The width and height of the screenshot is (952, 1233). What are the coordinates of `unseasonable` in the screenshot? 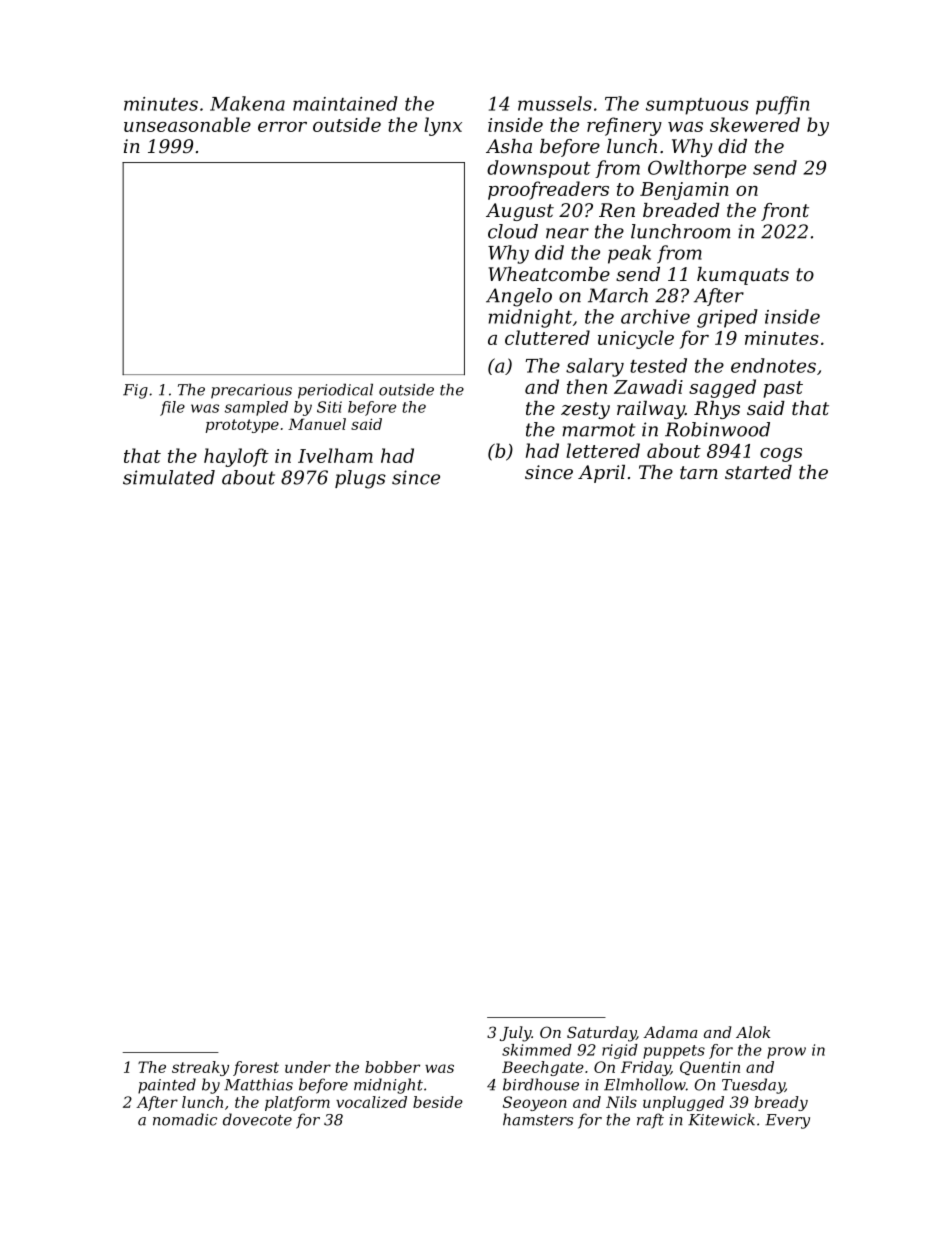 It's located at (187, 124).
